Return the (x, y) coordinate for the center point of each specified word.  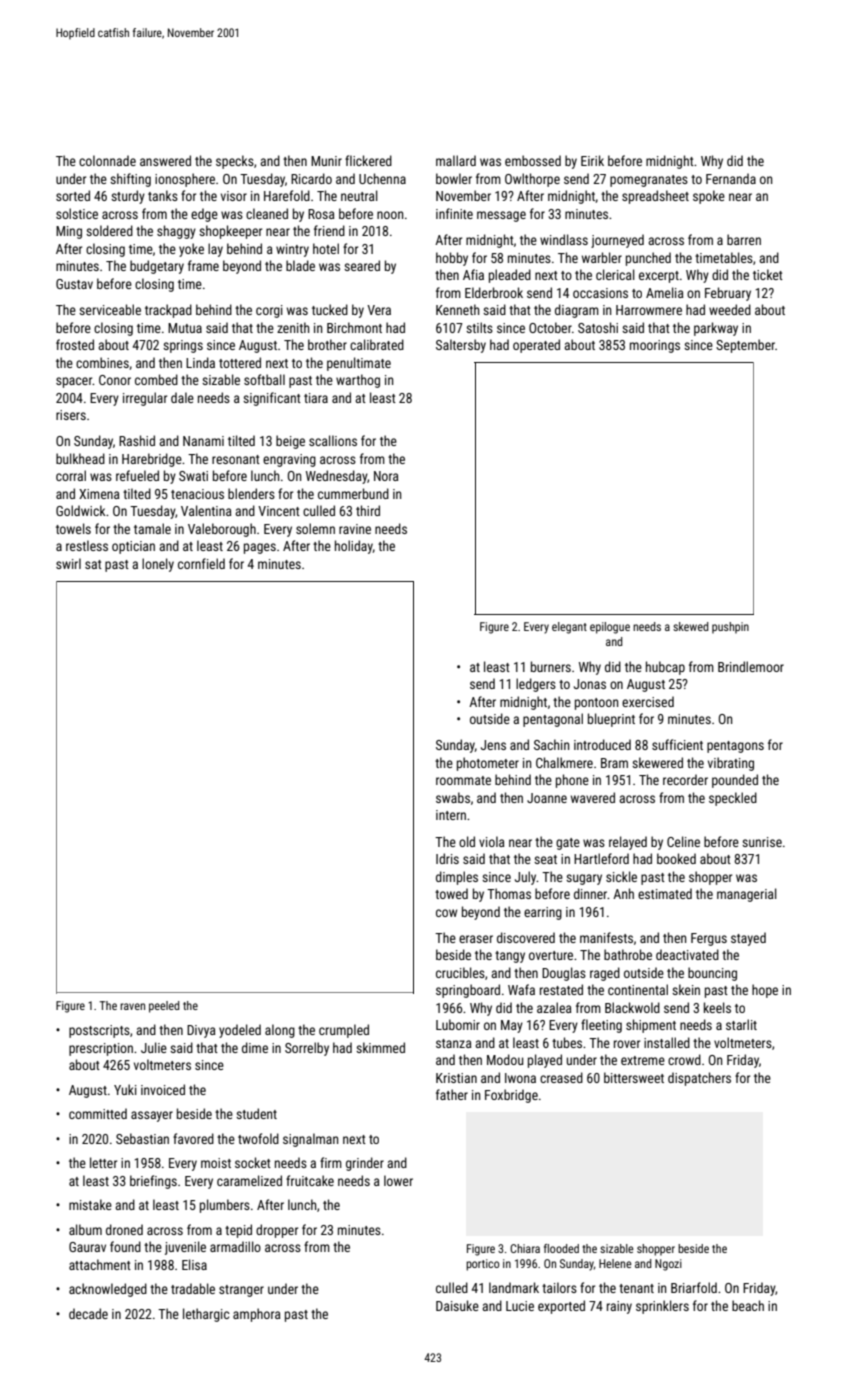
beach (748, 1305)
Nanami (203, 441)
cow (446, 913)
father (452, 1094)
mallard (456, 160)
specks (235, 162)
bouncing (712, 974)
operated (536, 346)
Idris (447, 858)
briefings (153, 1182)
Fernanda (731, 178)
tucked (330, 309)
